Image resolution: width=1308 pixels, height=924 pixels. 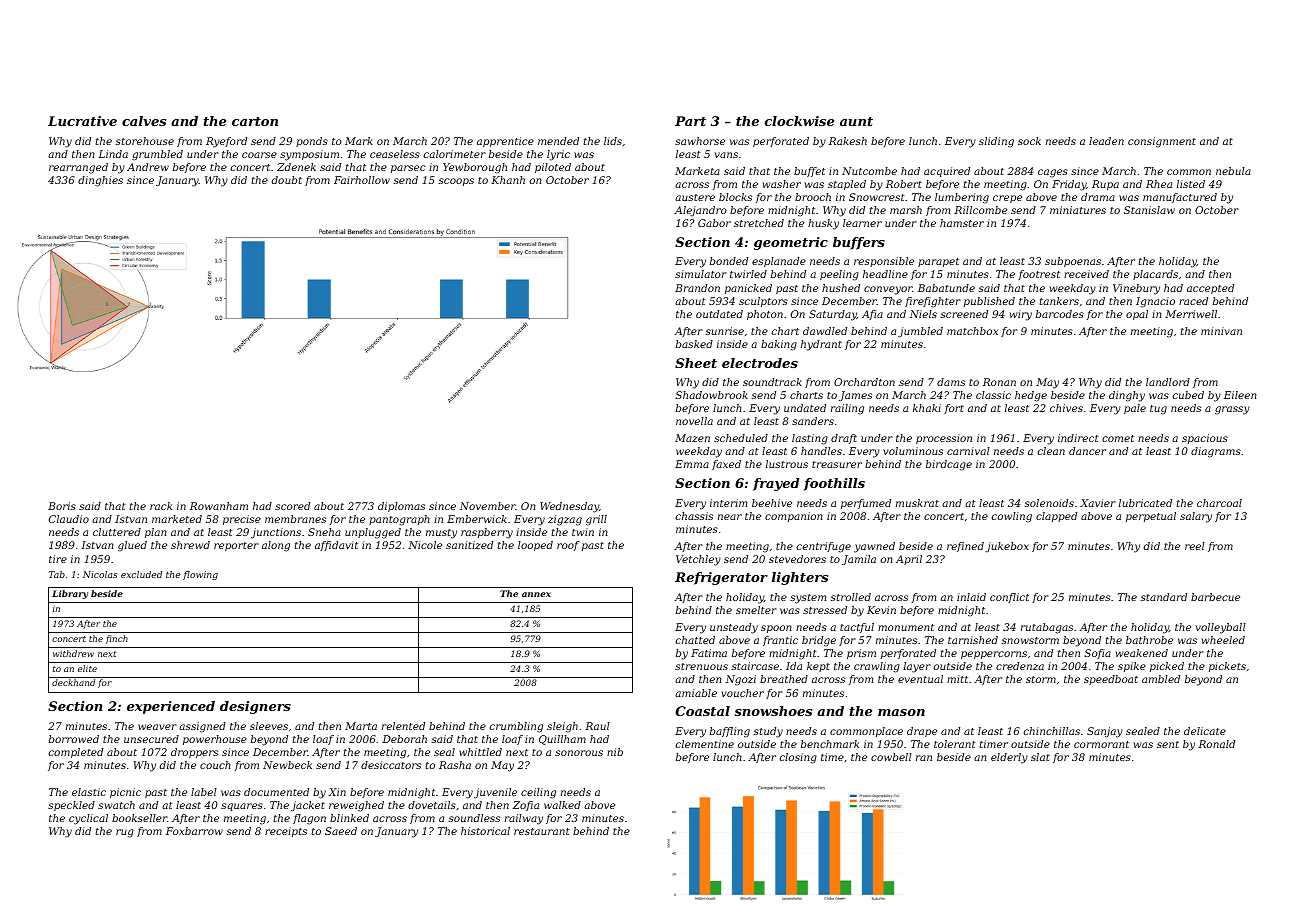 I want to click on leaden, so click(x=1106, y=141).
